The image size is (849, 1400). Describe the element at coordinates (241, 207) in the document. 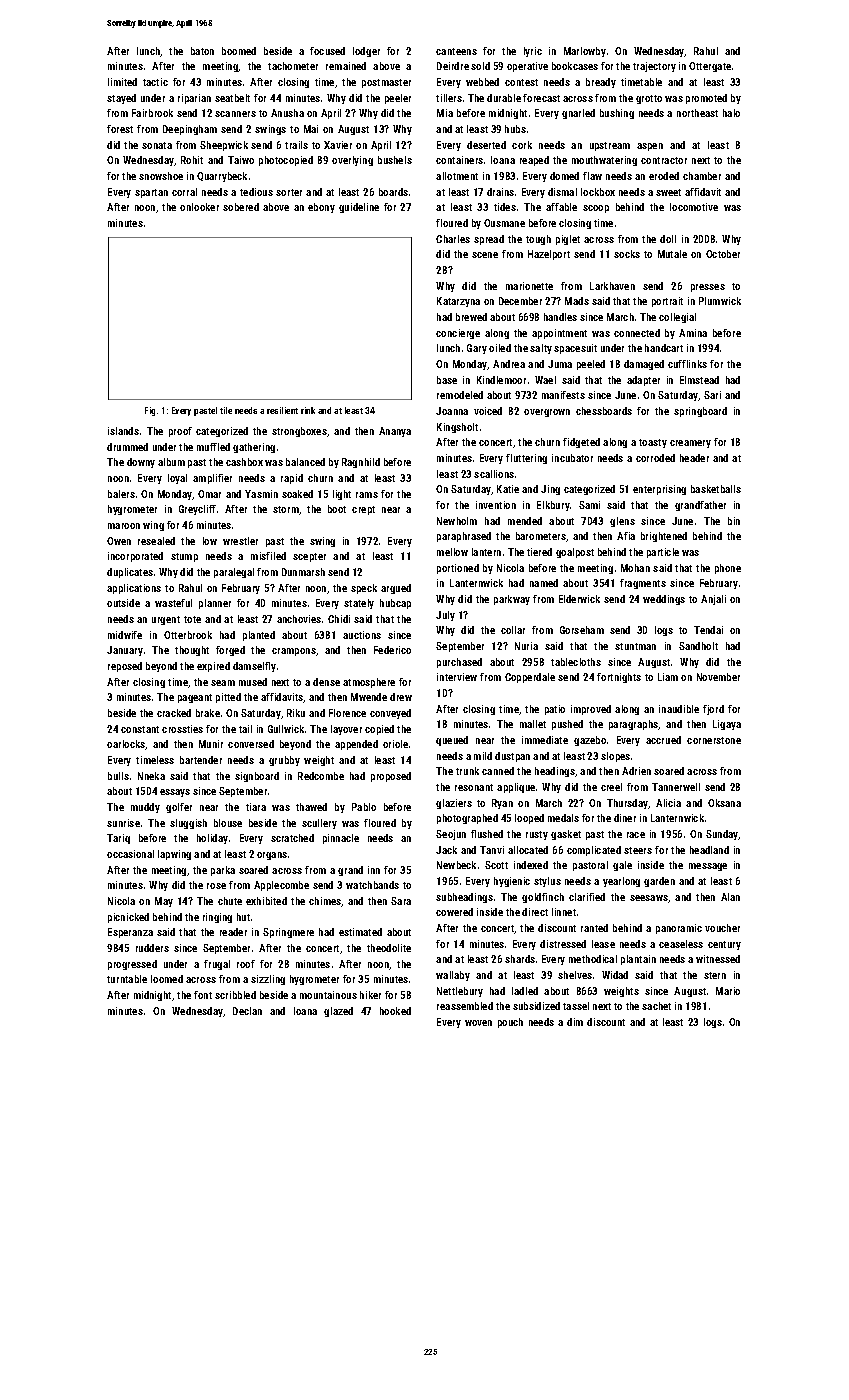

I see `sobered` at that location.
